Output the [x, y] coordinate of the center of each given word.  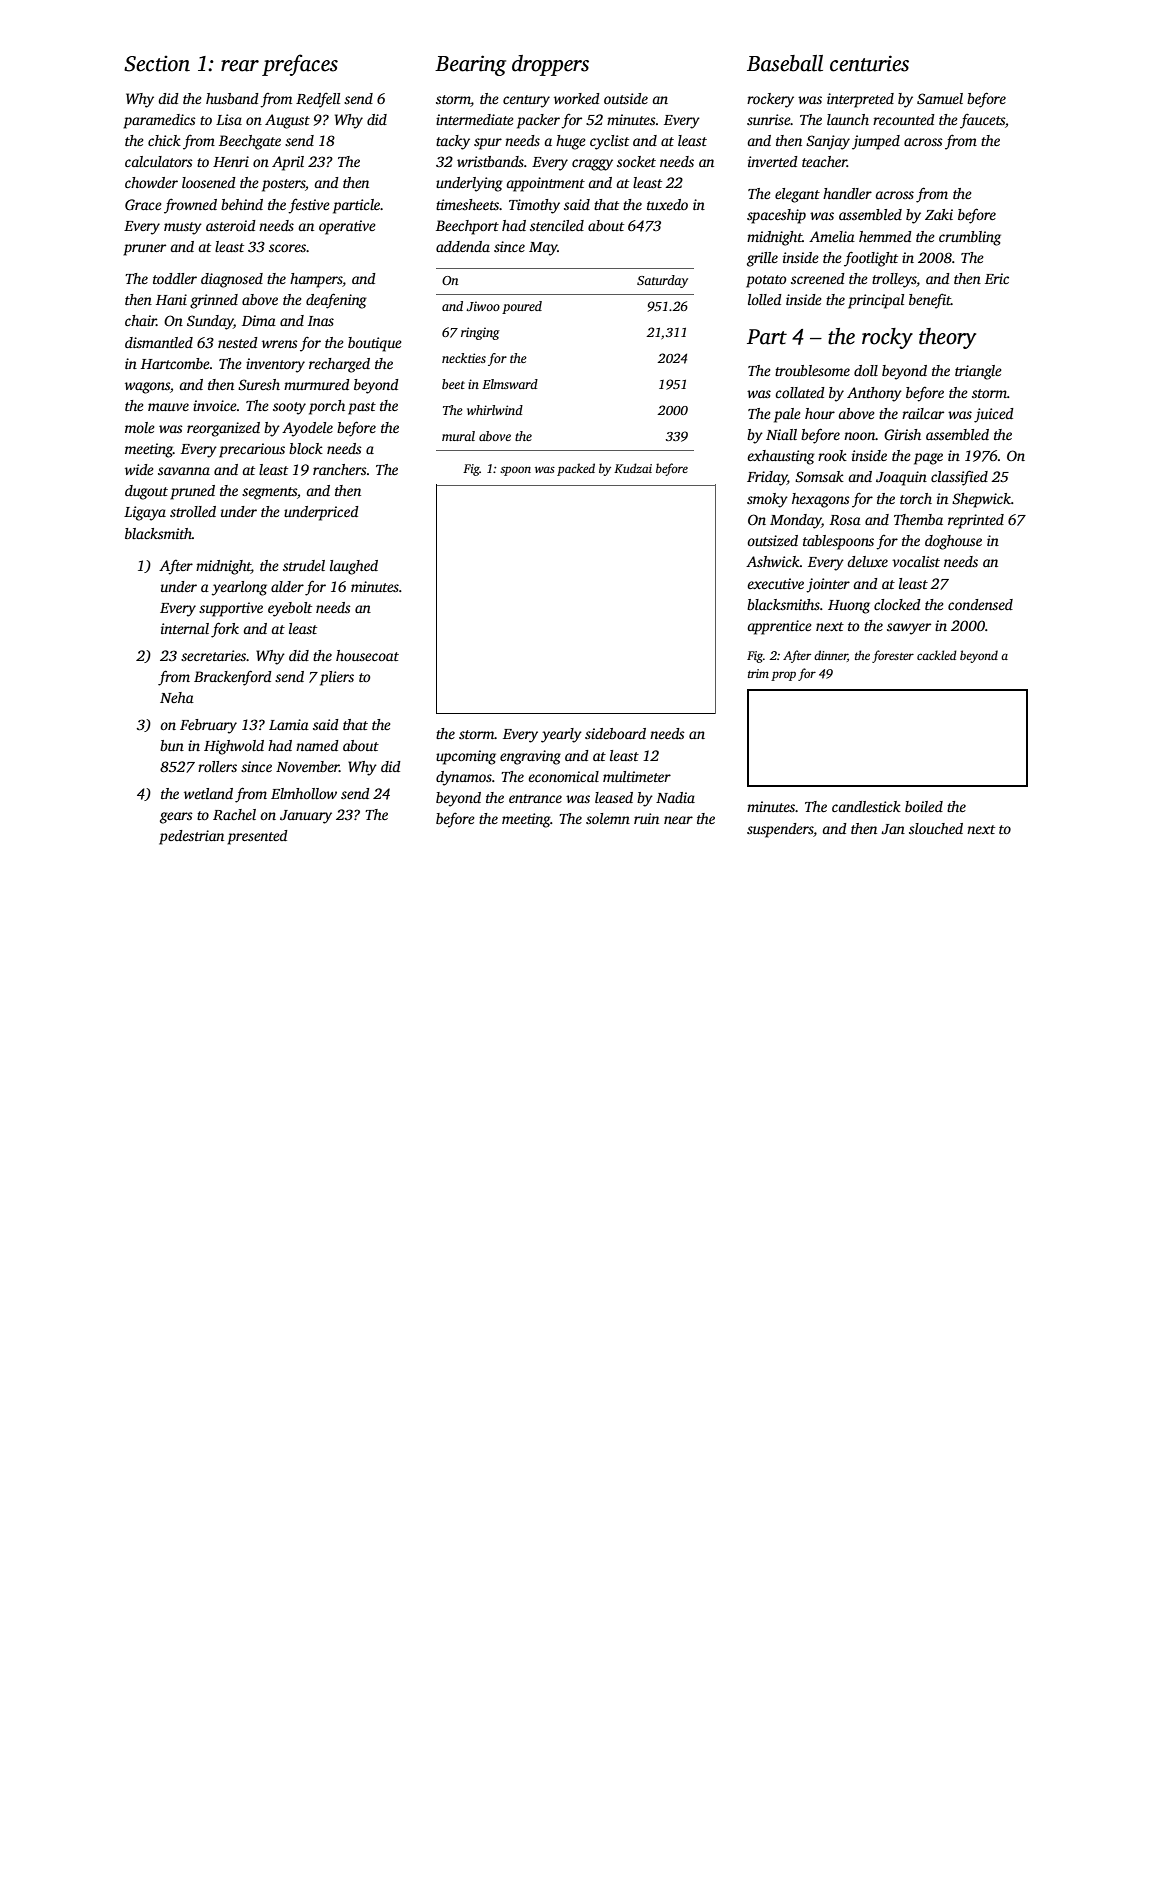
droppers [550, 65]
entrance [535, 798]
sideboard [615, 733]
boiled [924, 806]
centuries [869, 63]
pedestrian [191, 837]
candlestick [866, 806]
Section [157, 64]
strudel [304, 565]
